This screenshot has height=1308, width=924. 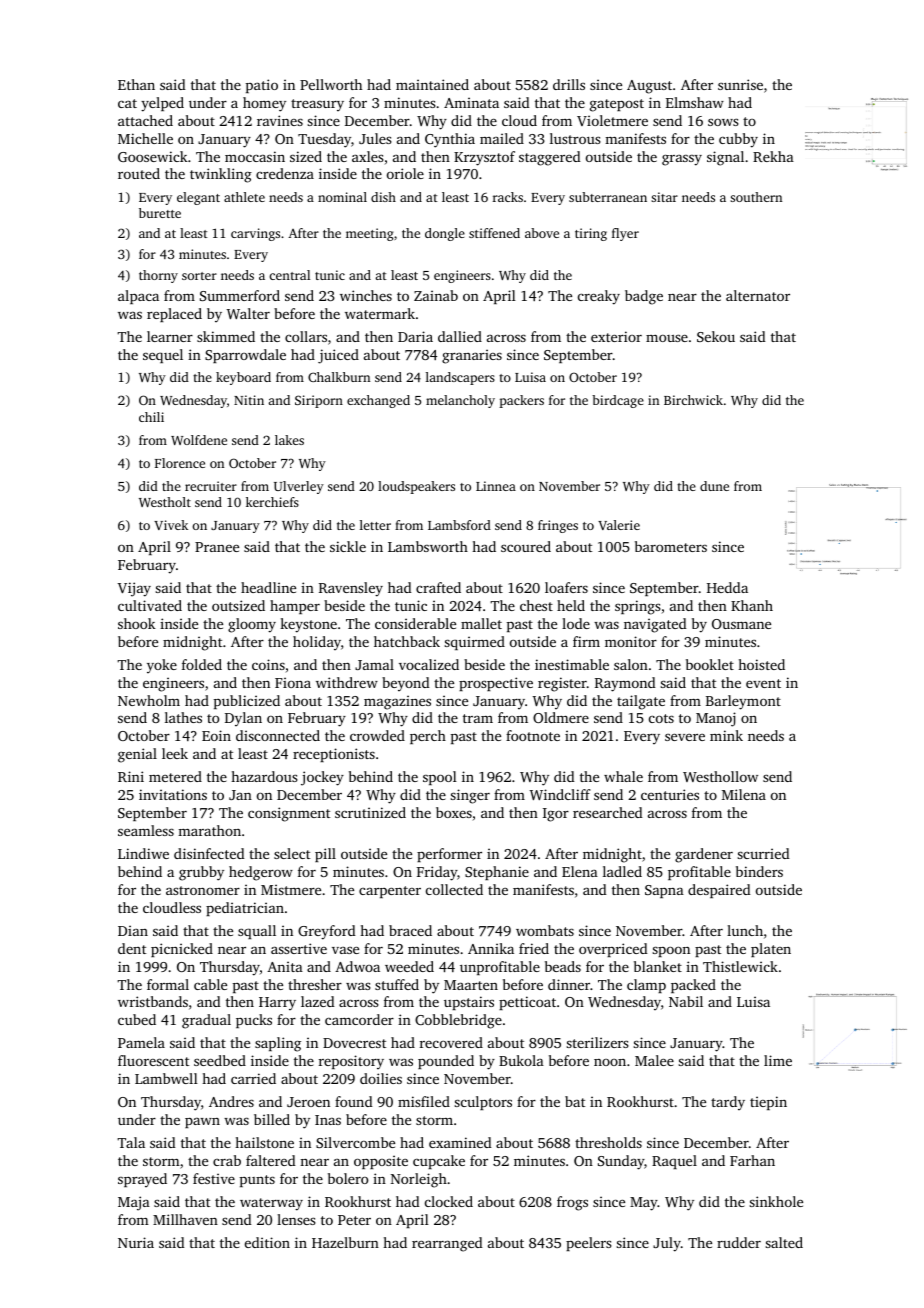 I want to click on southern, so click(x=756, y=197).
